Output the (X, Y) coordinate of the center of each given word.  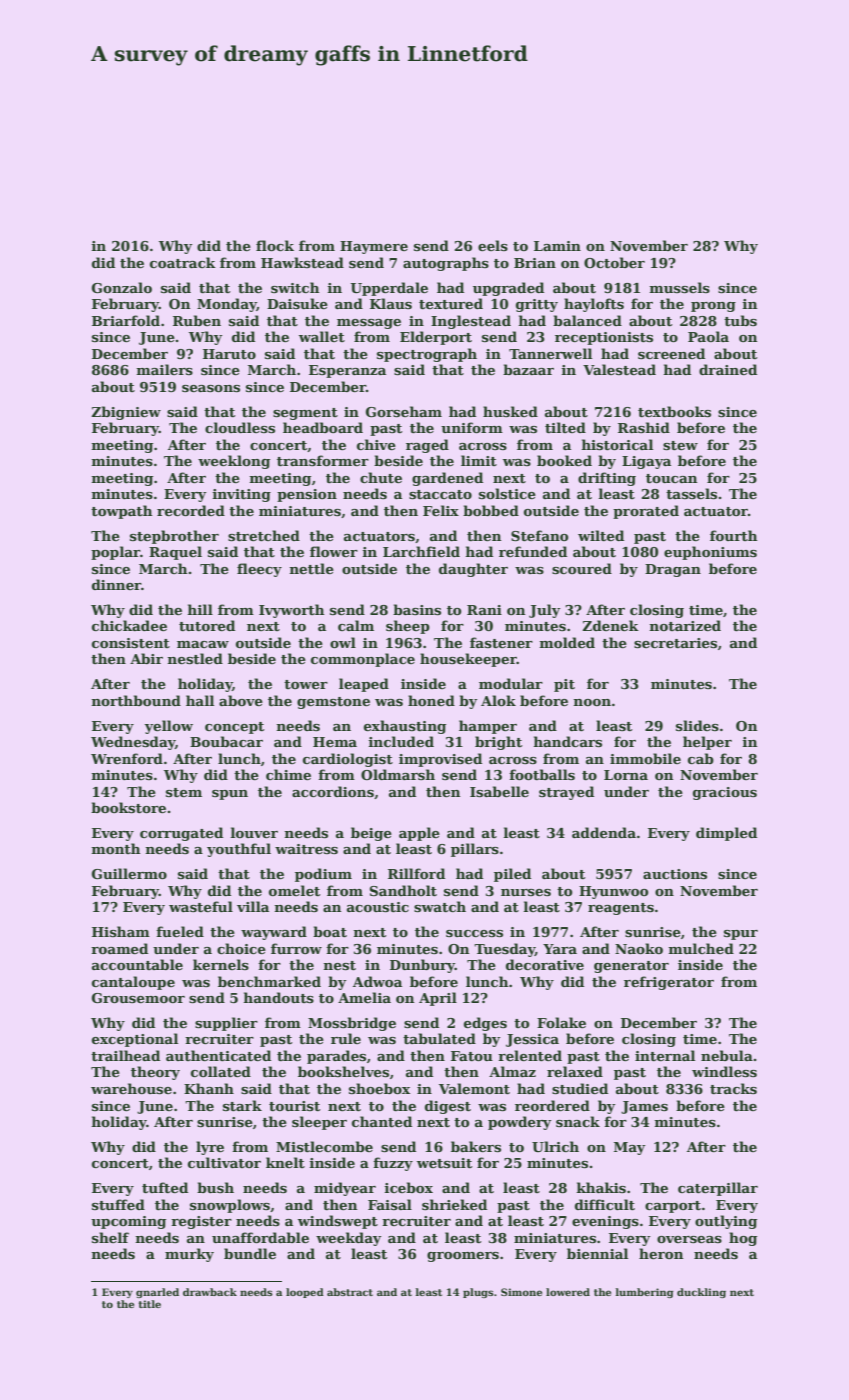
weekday (348, 1239)
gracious (725, 793)
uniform (472, 427)
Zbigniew (126, 413)
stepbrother (174, 537)
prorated (646, 512)
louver (254, 832)
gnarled (157, 1293)
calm (356, 625)
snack (578, 1121)
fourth (733, 535)
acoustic (378, 907)
